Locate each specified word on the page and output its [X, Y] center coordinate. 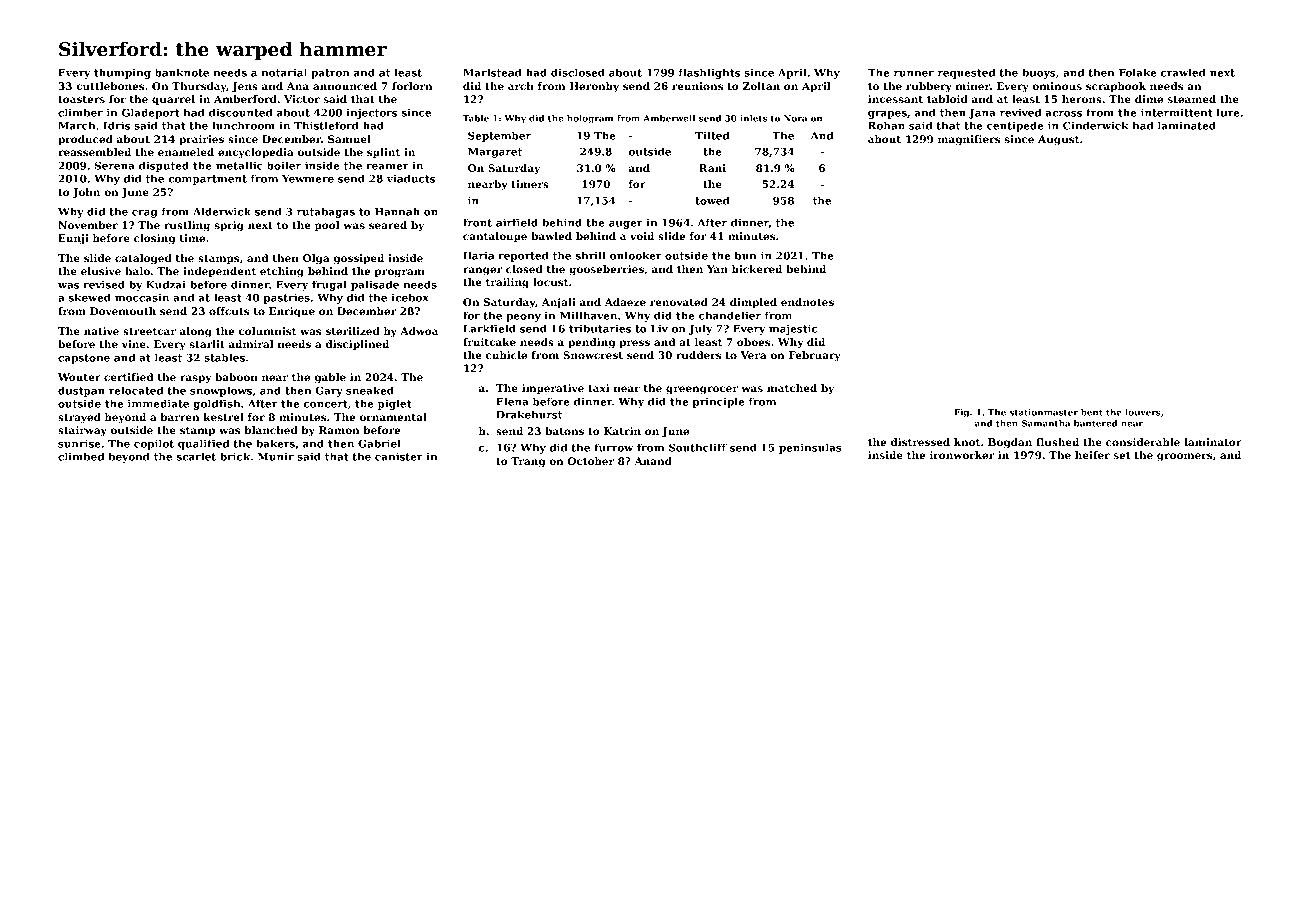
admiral [251, 344]
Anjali [559, 303]
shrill [590, 255]
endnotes [807, 302]
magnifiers [969, 140]
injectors [371, 113]
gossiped [358, 259]
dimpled [753, 303]
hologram [590, 119]
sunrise [79, 443]
